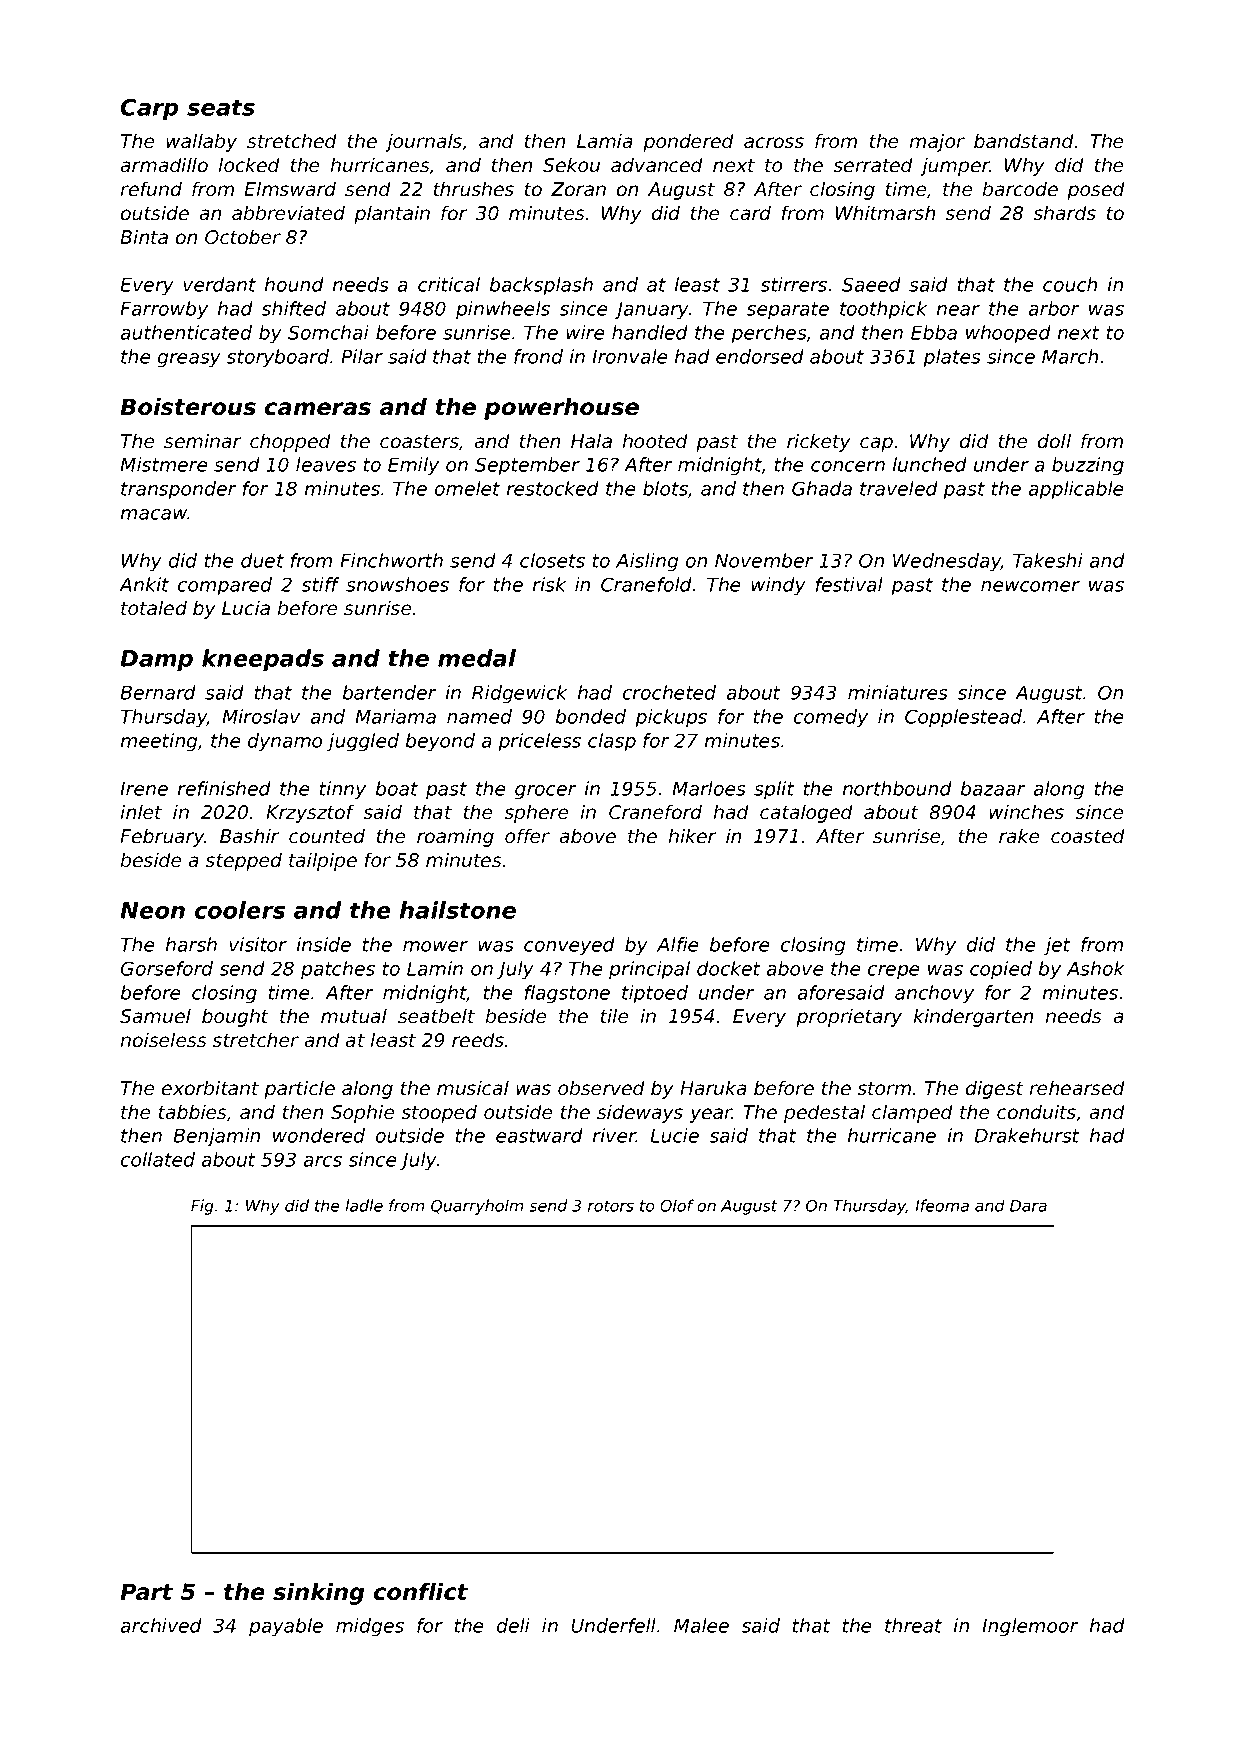 The image size is (1245, 1761). I want to click on northbound, so click(897, 788).
